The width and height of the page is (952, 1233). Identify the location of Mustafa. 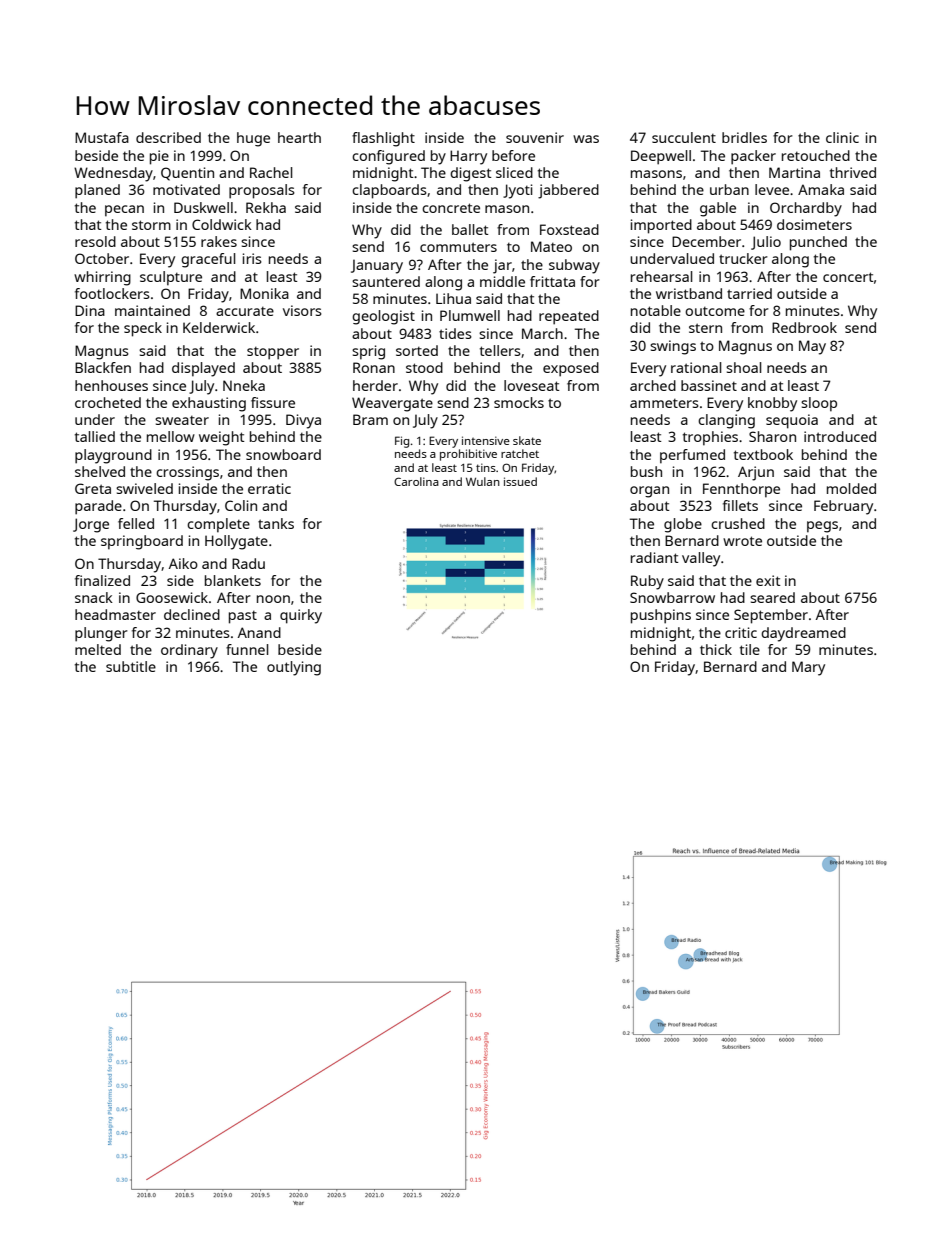
(102, 137).
